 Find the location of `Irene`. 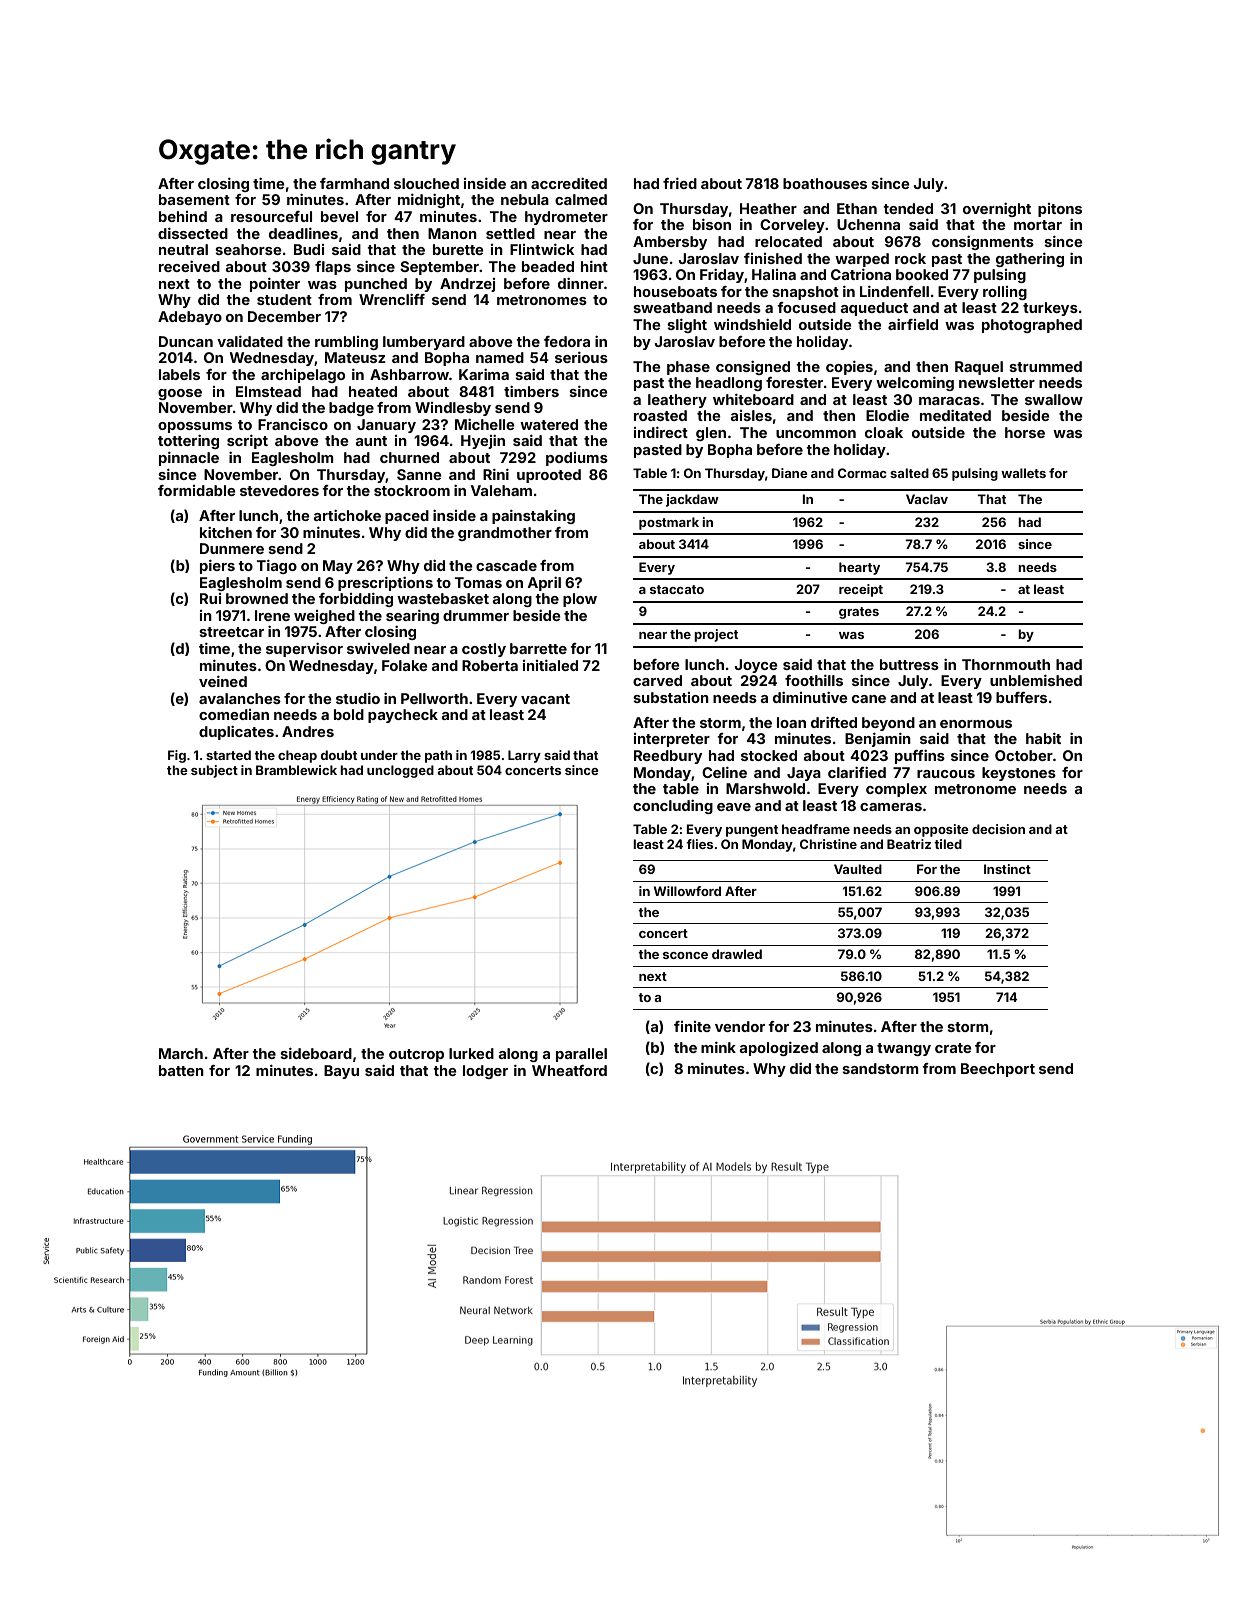

Irene is located at coordinates (272, 615).
